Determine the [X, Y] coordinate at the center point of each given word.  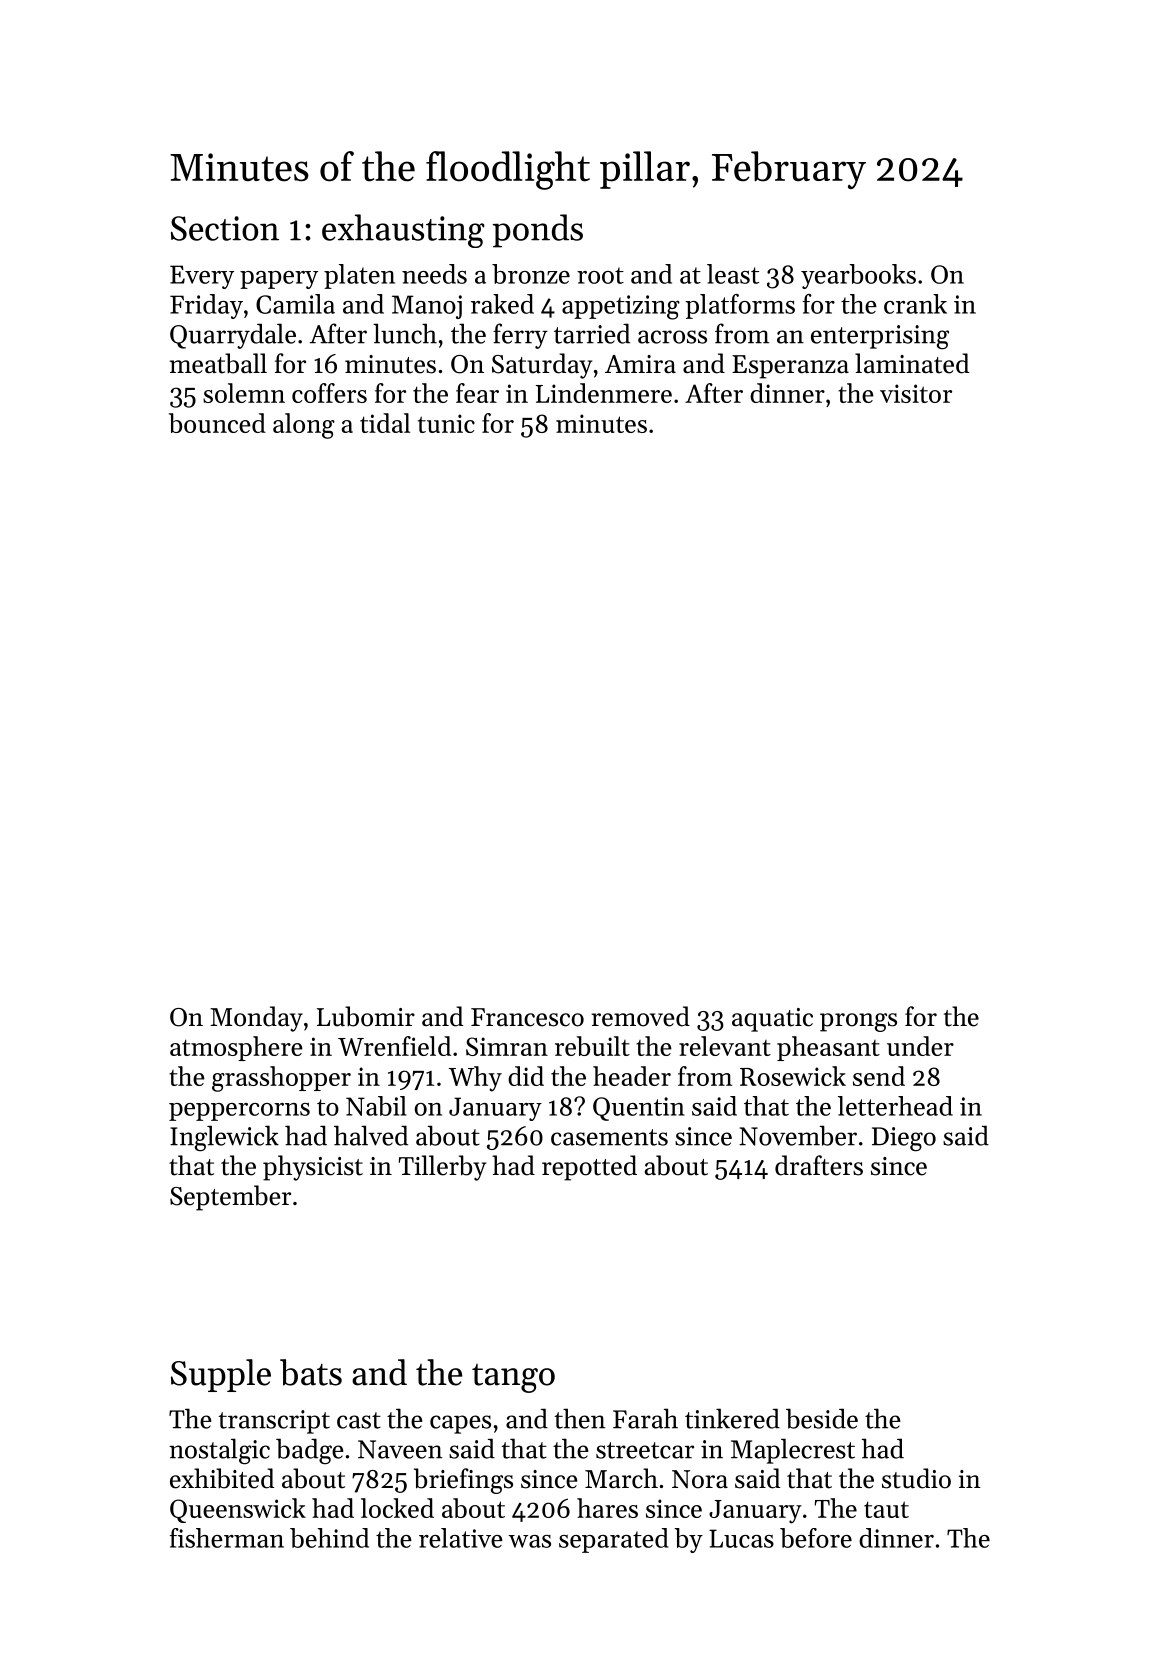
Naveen [400, 1449]
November [798, 1135]
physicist [313, 1168]
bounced [217, 423]
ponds [538, 231]
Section [225, 228]
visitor [916, 393]
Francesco [527, 1017]
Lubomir [366, 1016]
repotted [589, 1168]
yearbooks [858, 276]
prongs [858, 1022]
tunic [446, 423]
